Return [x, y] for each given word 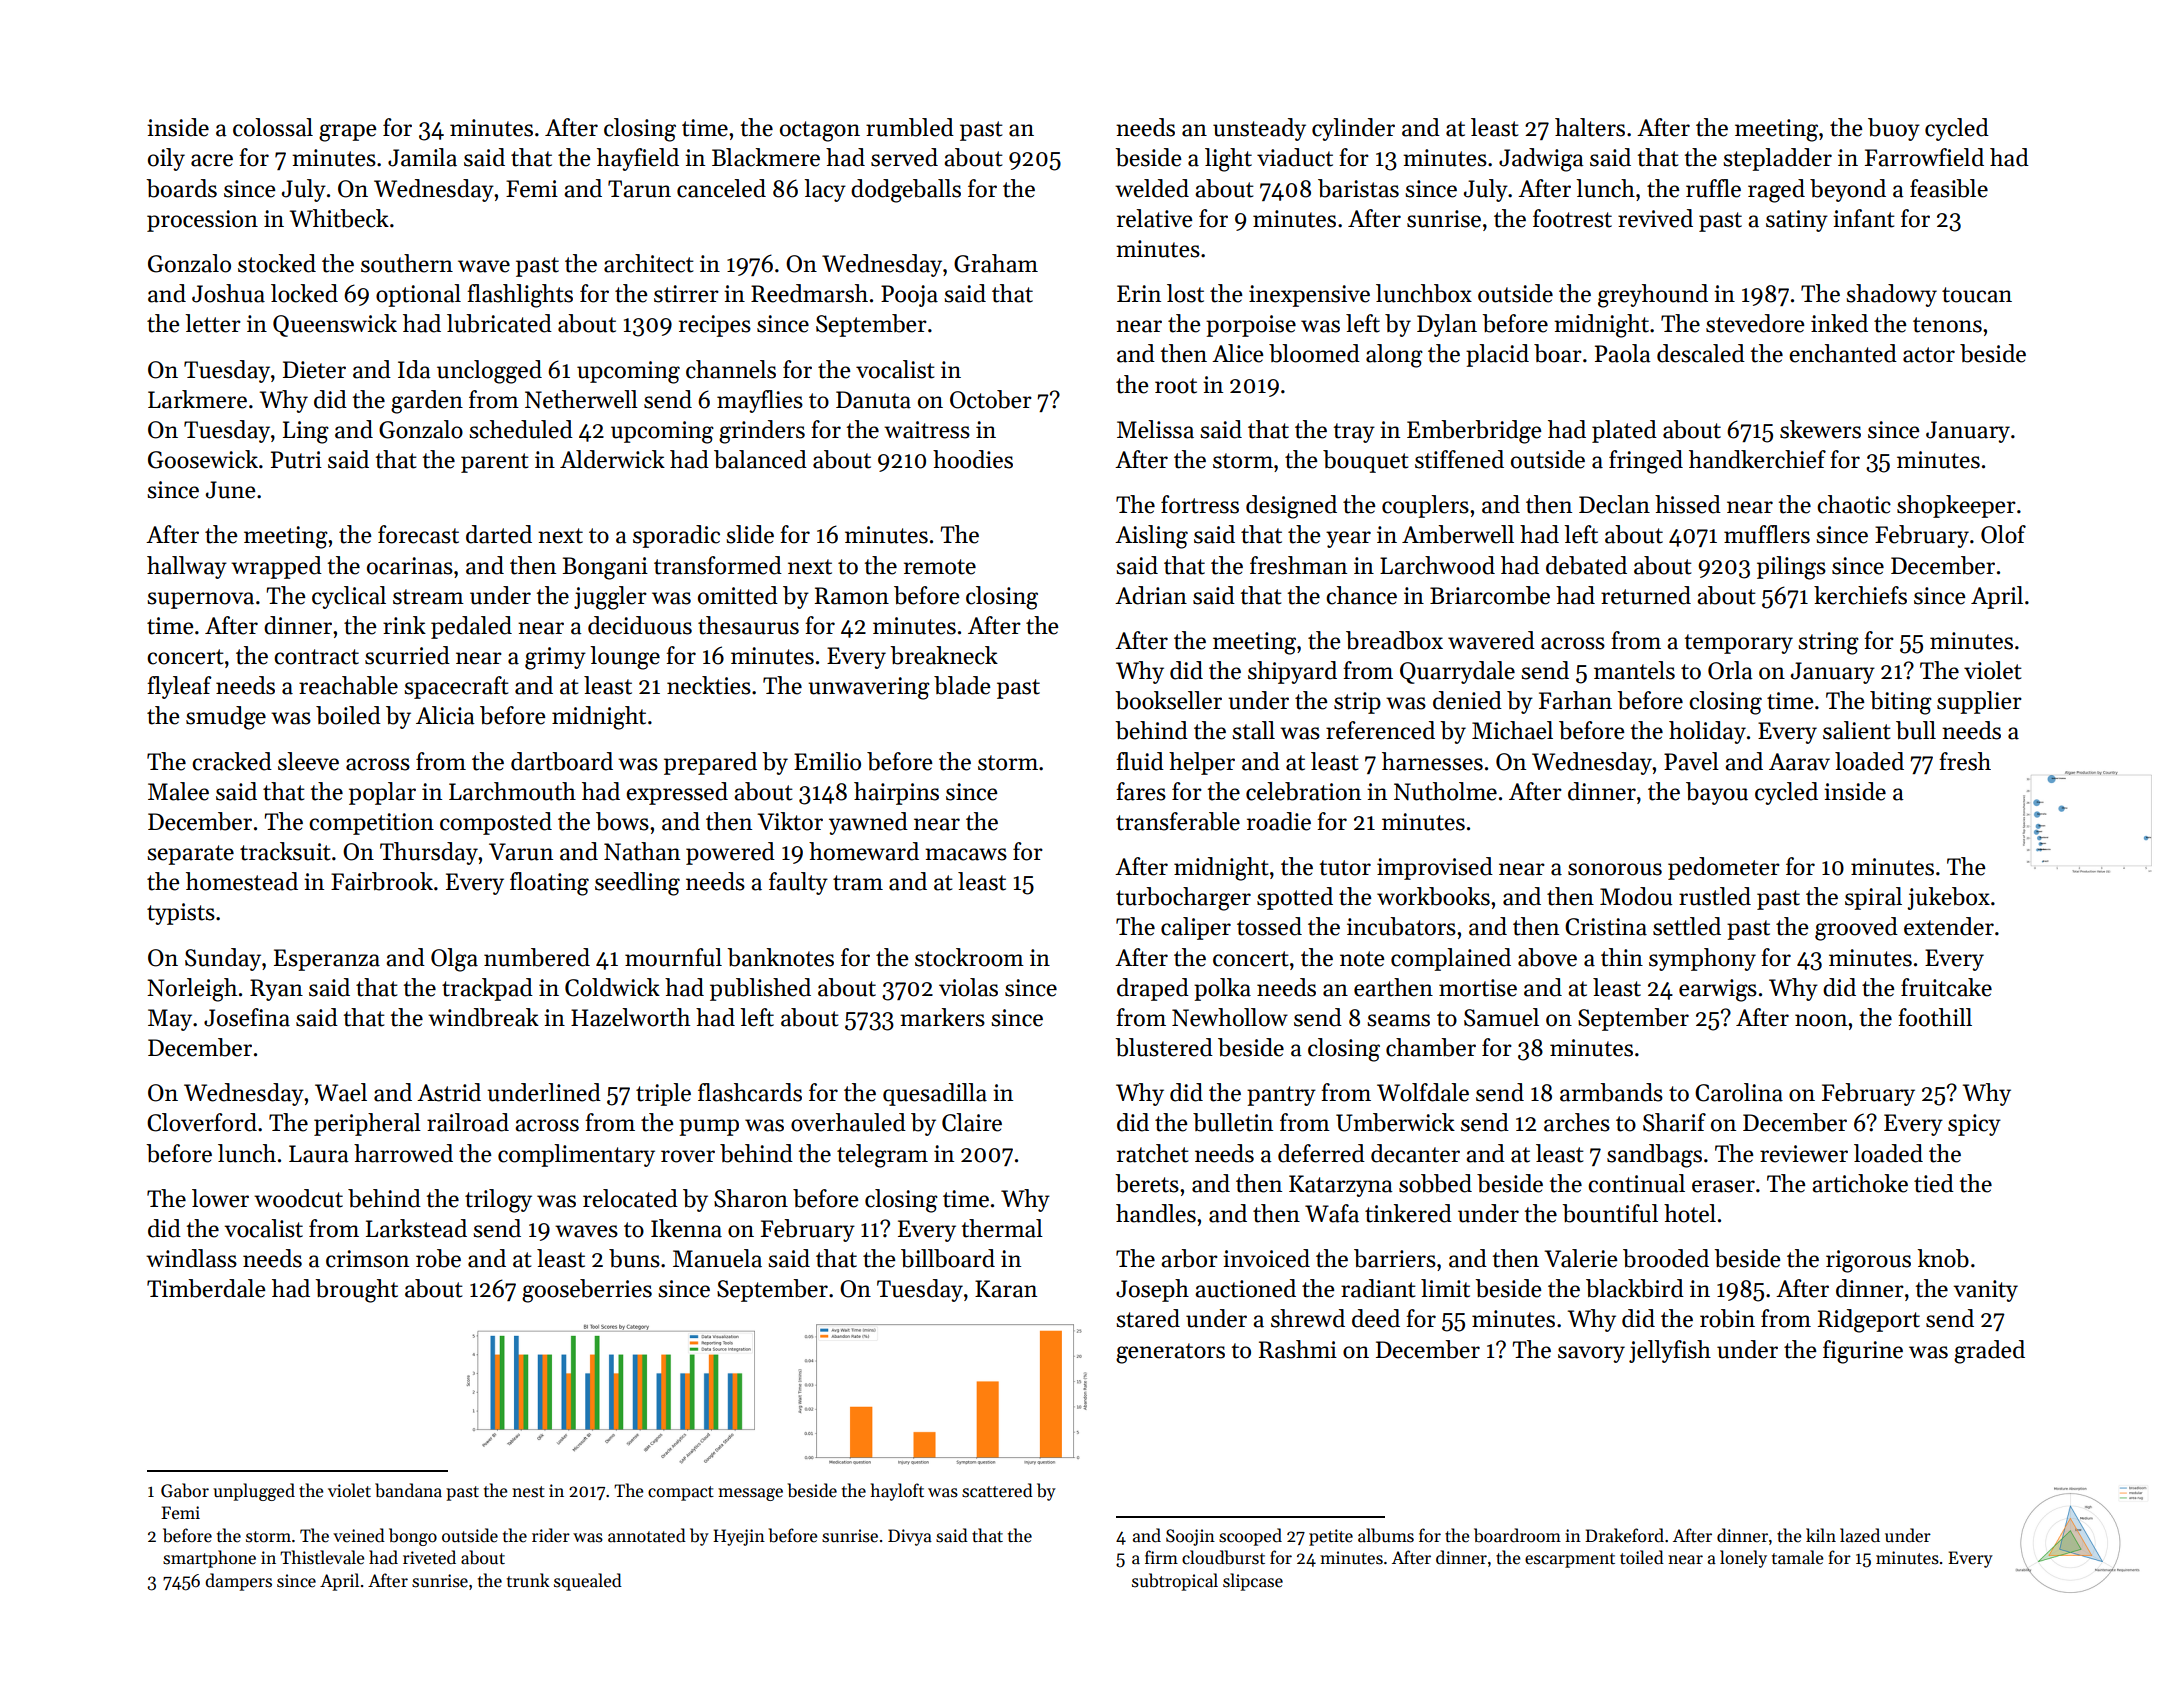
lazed [1860, 1535]
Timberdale [206, 1288]
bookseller [1168, 700]
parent [495, 463]
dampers [238, 1582]
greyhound [1653, 296]
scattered [997, 1490]
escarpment [1570, 1560]
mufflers [1767, 534]
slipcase [1253, 1582]
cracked [232, 761]
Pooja [909, 296]
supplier [1979, 702]
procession [202, 221]
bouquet [1366, 461]
